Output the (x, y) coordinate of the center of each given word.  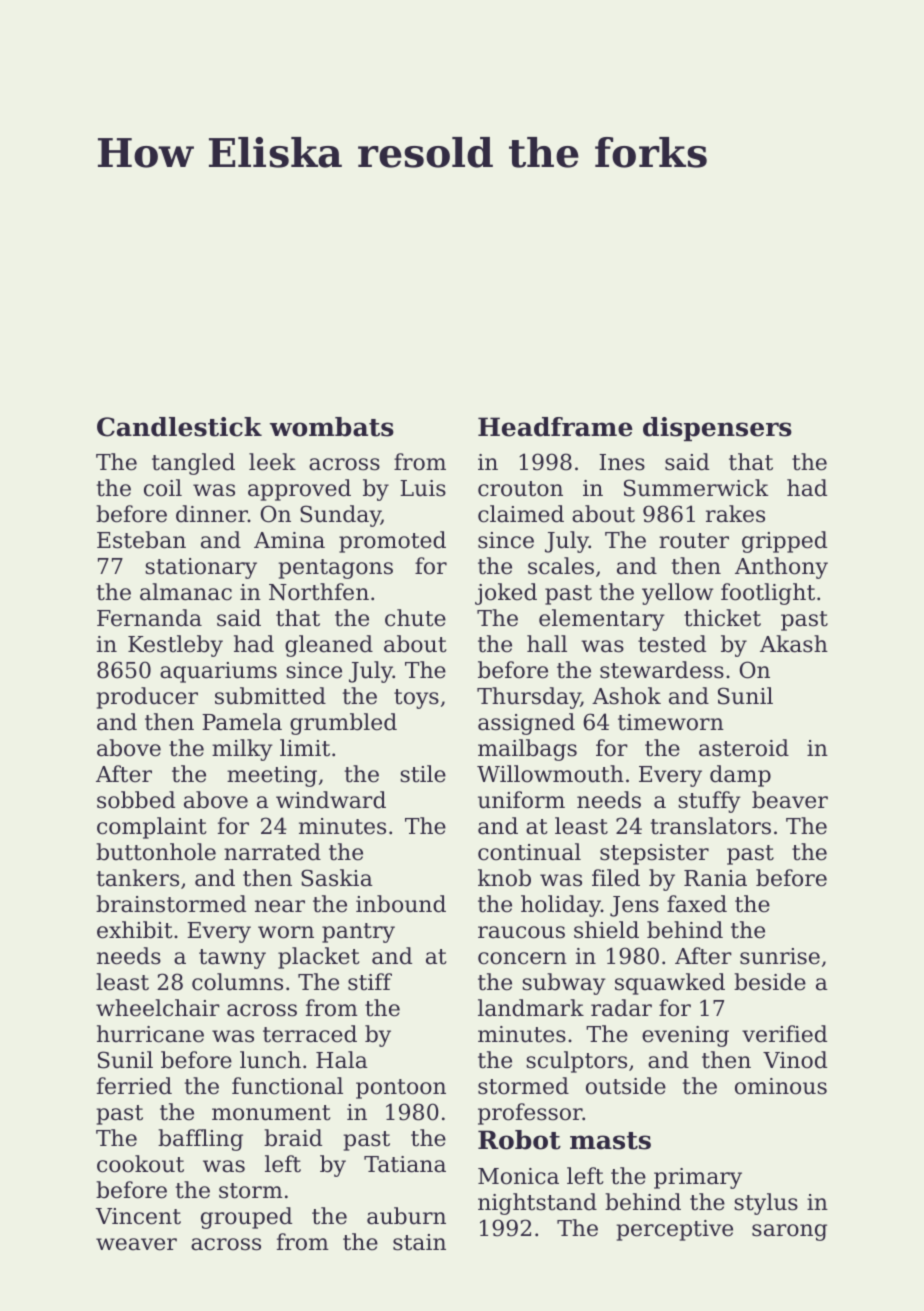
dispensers (717, 429)
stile (423, 774)
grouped (246, 1218)
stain (419, 1242)
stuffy (709, 802)
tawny (232, 959)
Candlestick (179, 427)
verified (784, 1034)
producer (147, 698)
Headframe (555, 427)
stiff (370, 982)
